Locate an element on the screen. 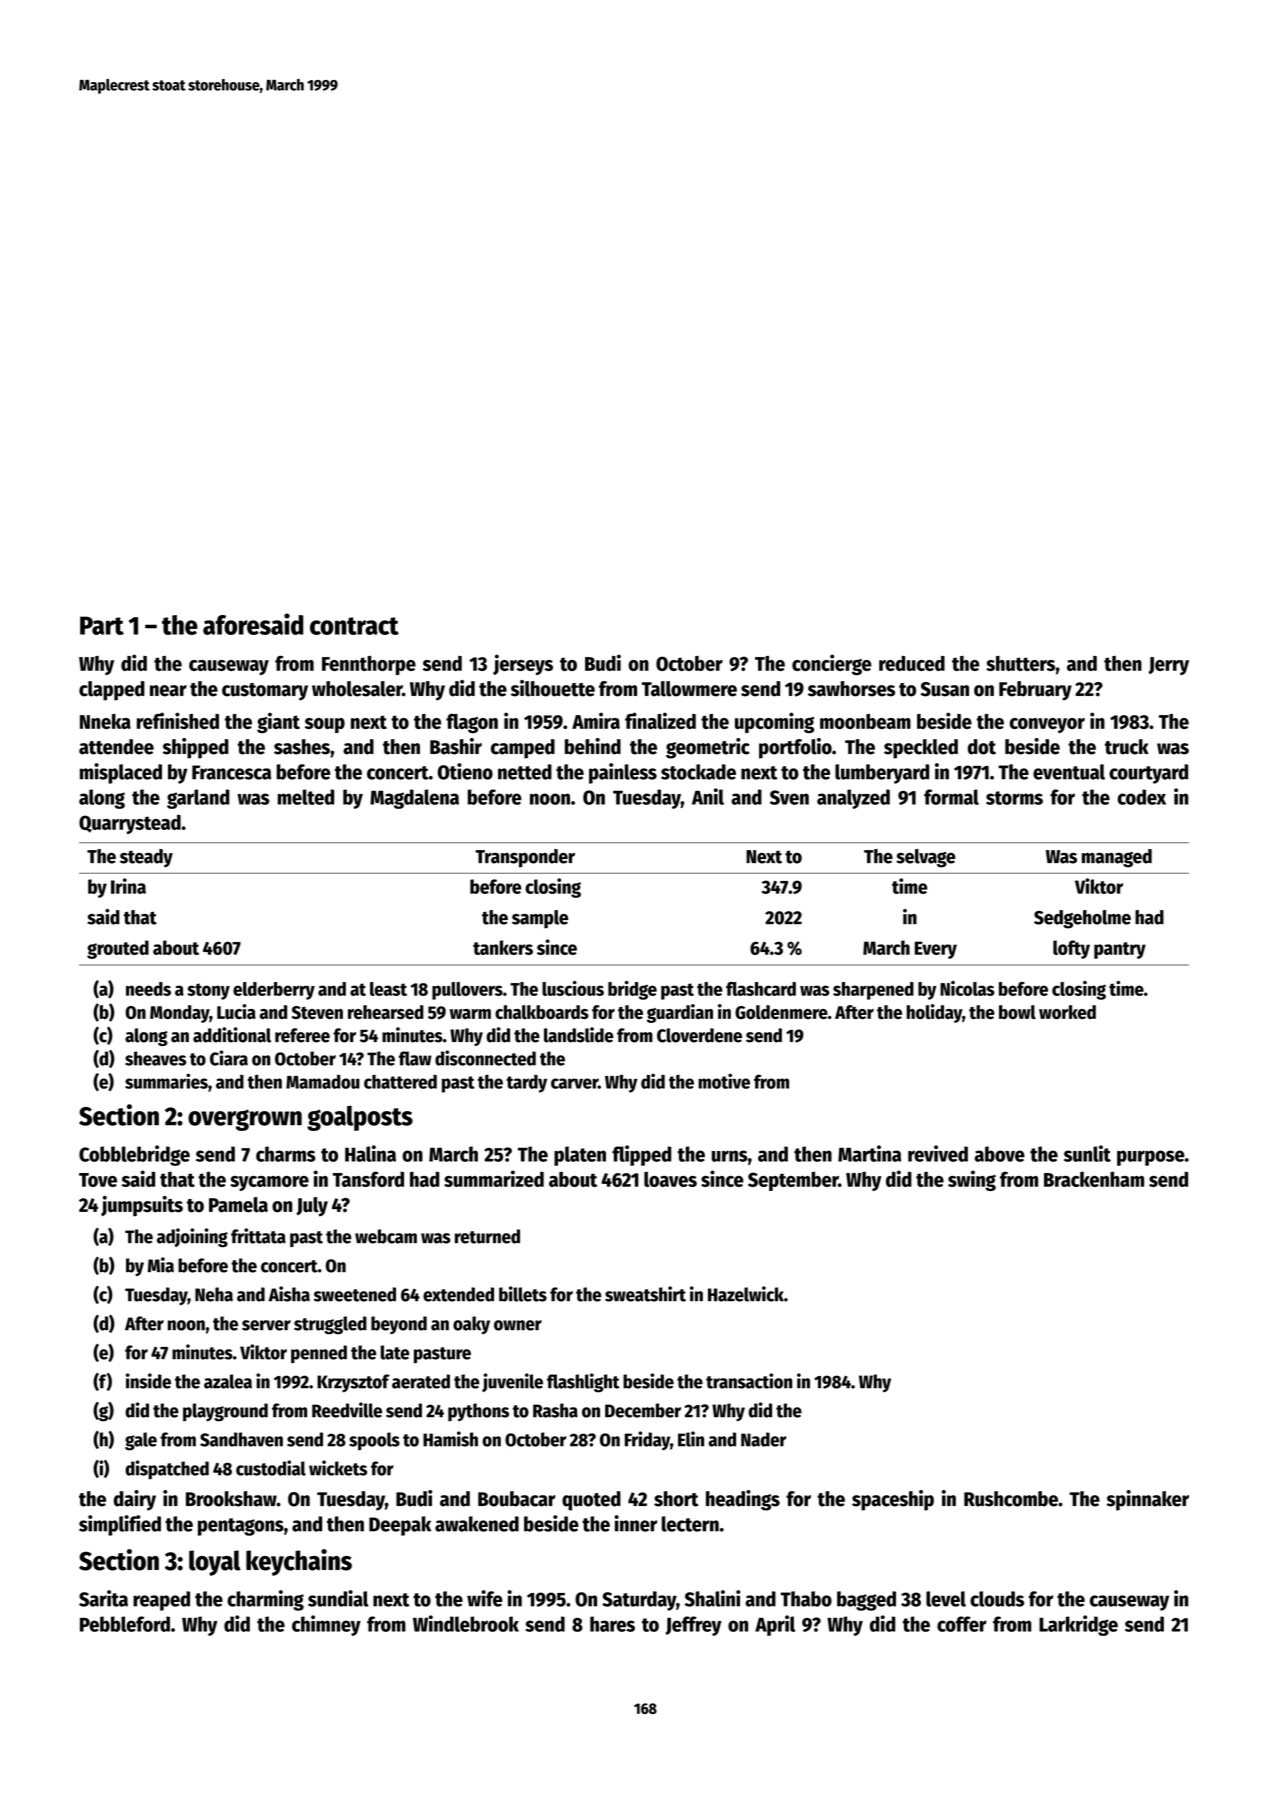 This screenshot has width=1268, height=1794. contract is located at coordinates (354, 626).
